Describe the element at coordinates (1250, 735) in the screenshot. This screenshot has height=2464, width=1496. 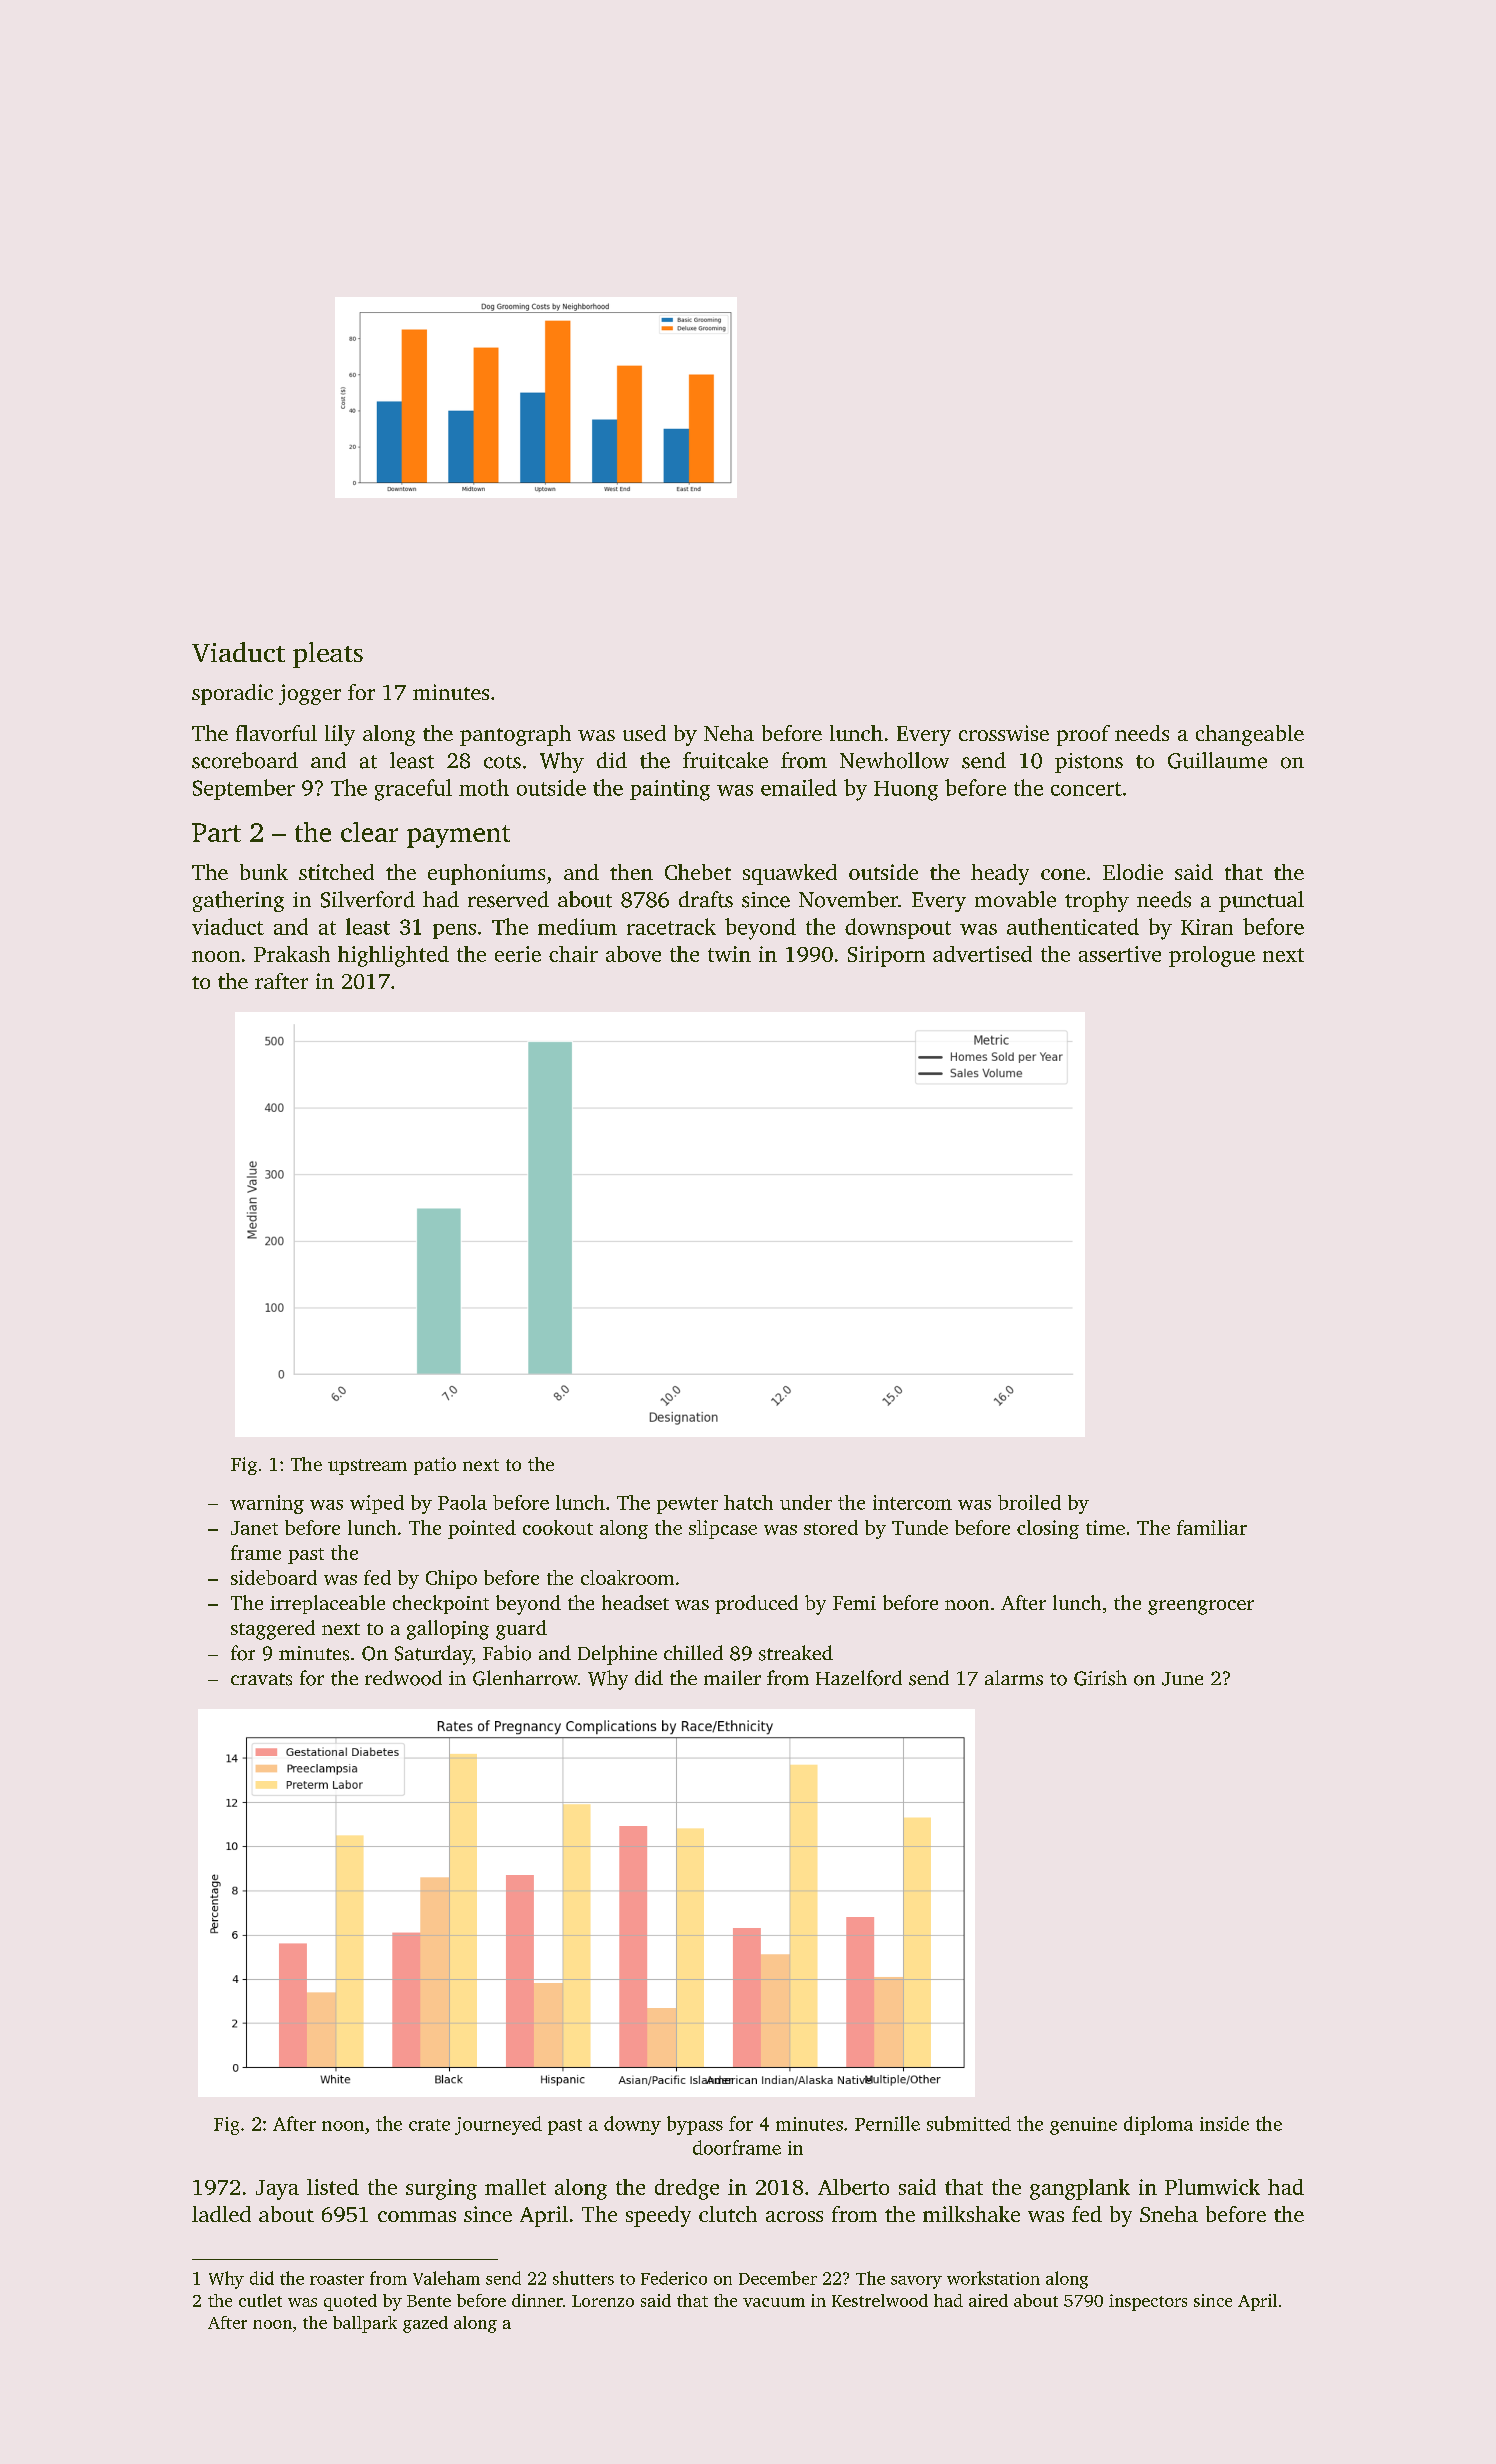
I see `changeable` at that location.
